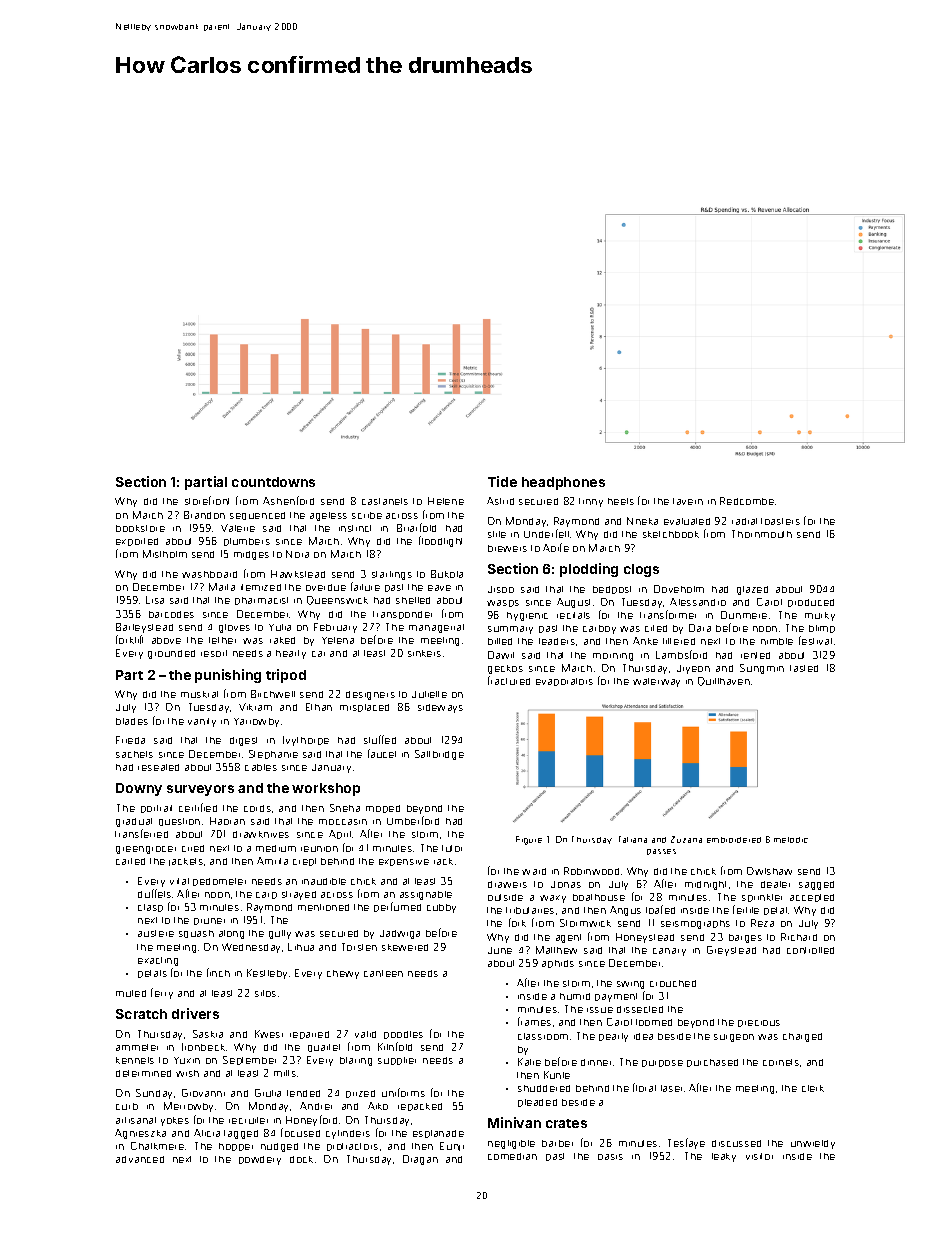  I want to click on finch, so click(218, 972).
